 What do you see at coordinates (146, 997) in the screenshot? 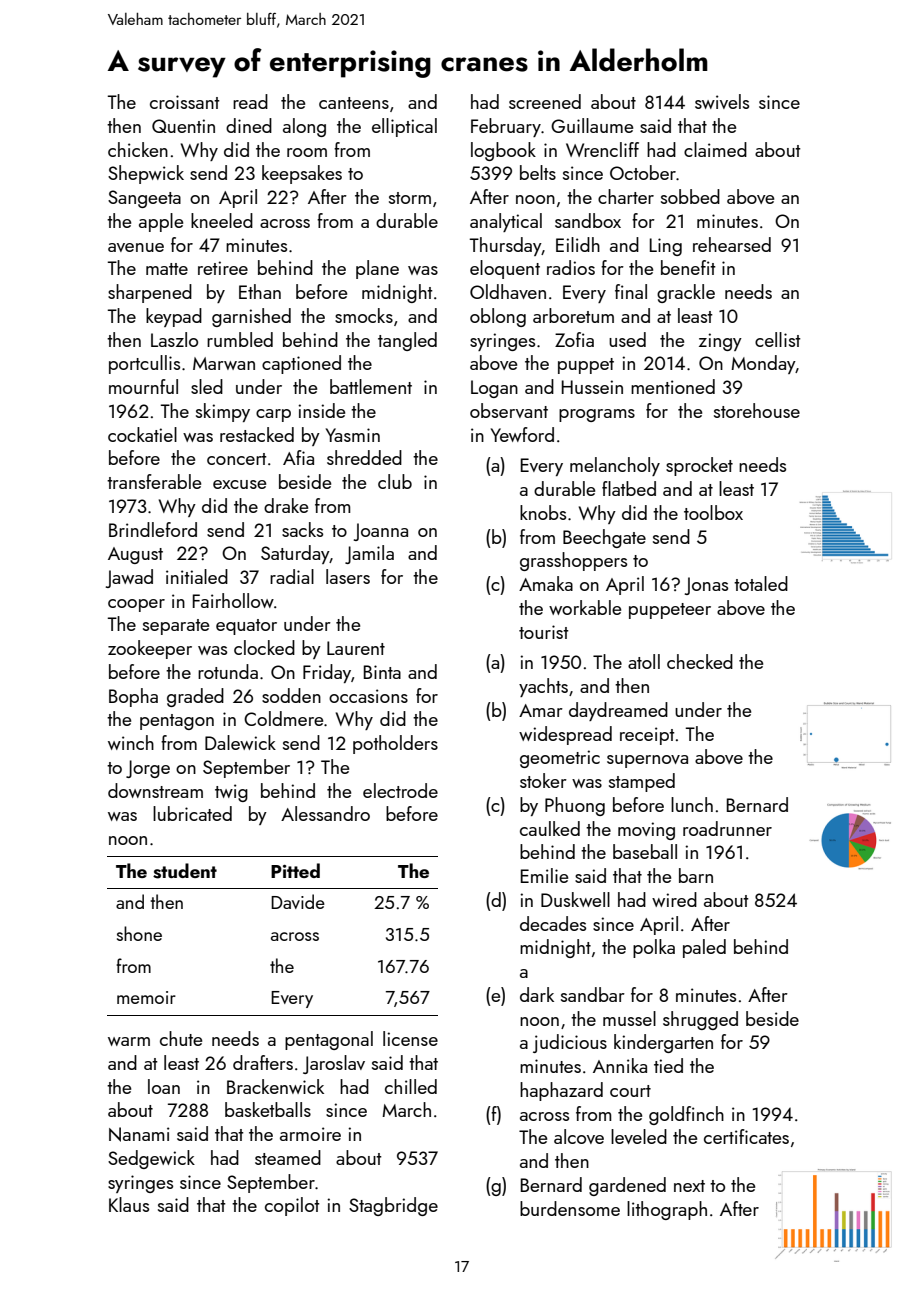
I see `memoir` at bounding box center [146, 997].
